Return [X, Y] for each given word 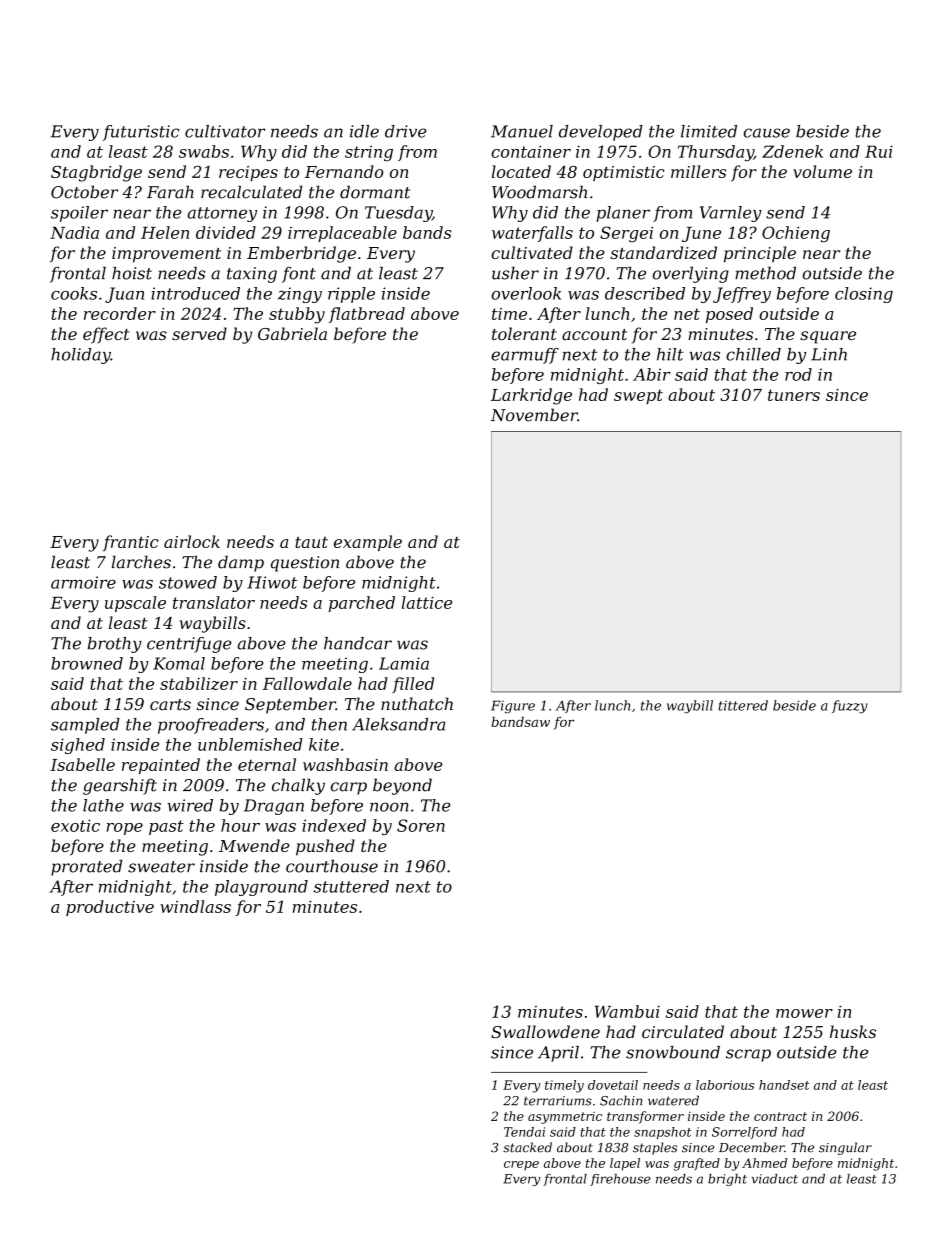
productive [110, 908]
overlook [526, 293]
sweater [161, 867]
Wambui [627, 1011]
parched [362, 604]
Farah [170, 192]
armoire [83, 582]
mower [804, 1013]
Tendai [524, 1132]
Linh [829, 354]
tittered [743, 705]
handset [784, 1085]
